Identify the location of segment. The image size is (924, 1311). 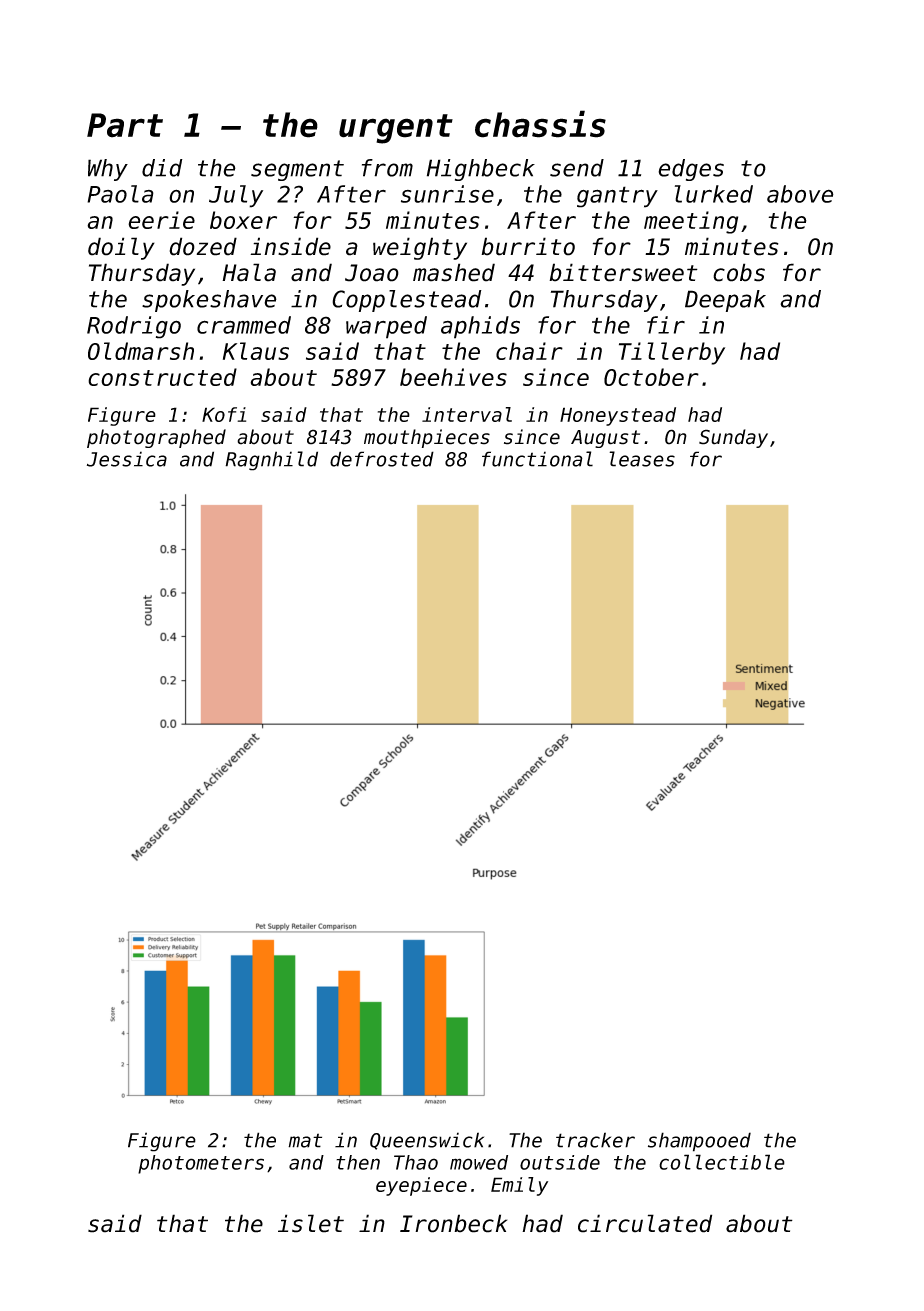
(297, 170).
